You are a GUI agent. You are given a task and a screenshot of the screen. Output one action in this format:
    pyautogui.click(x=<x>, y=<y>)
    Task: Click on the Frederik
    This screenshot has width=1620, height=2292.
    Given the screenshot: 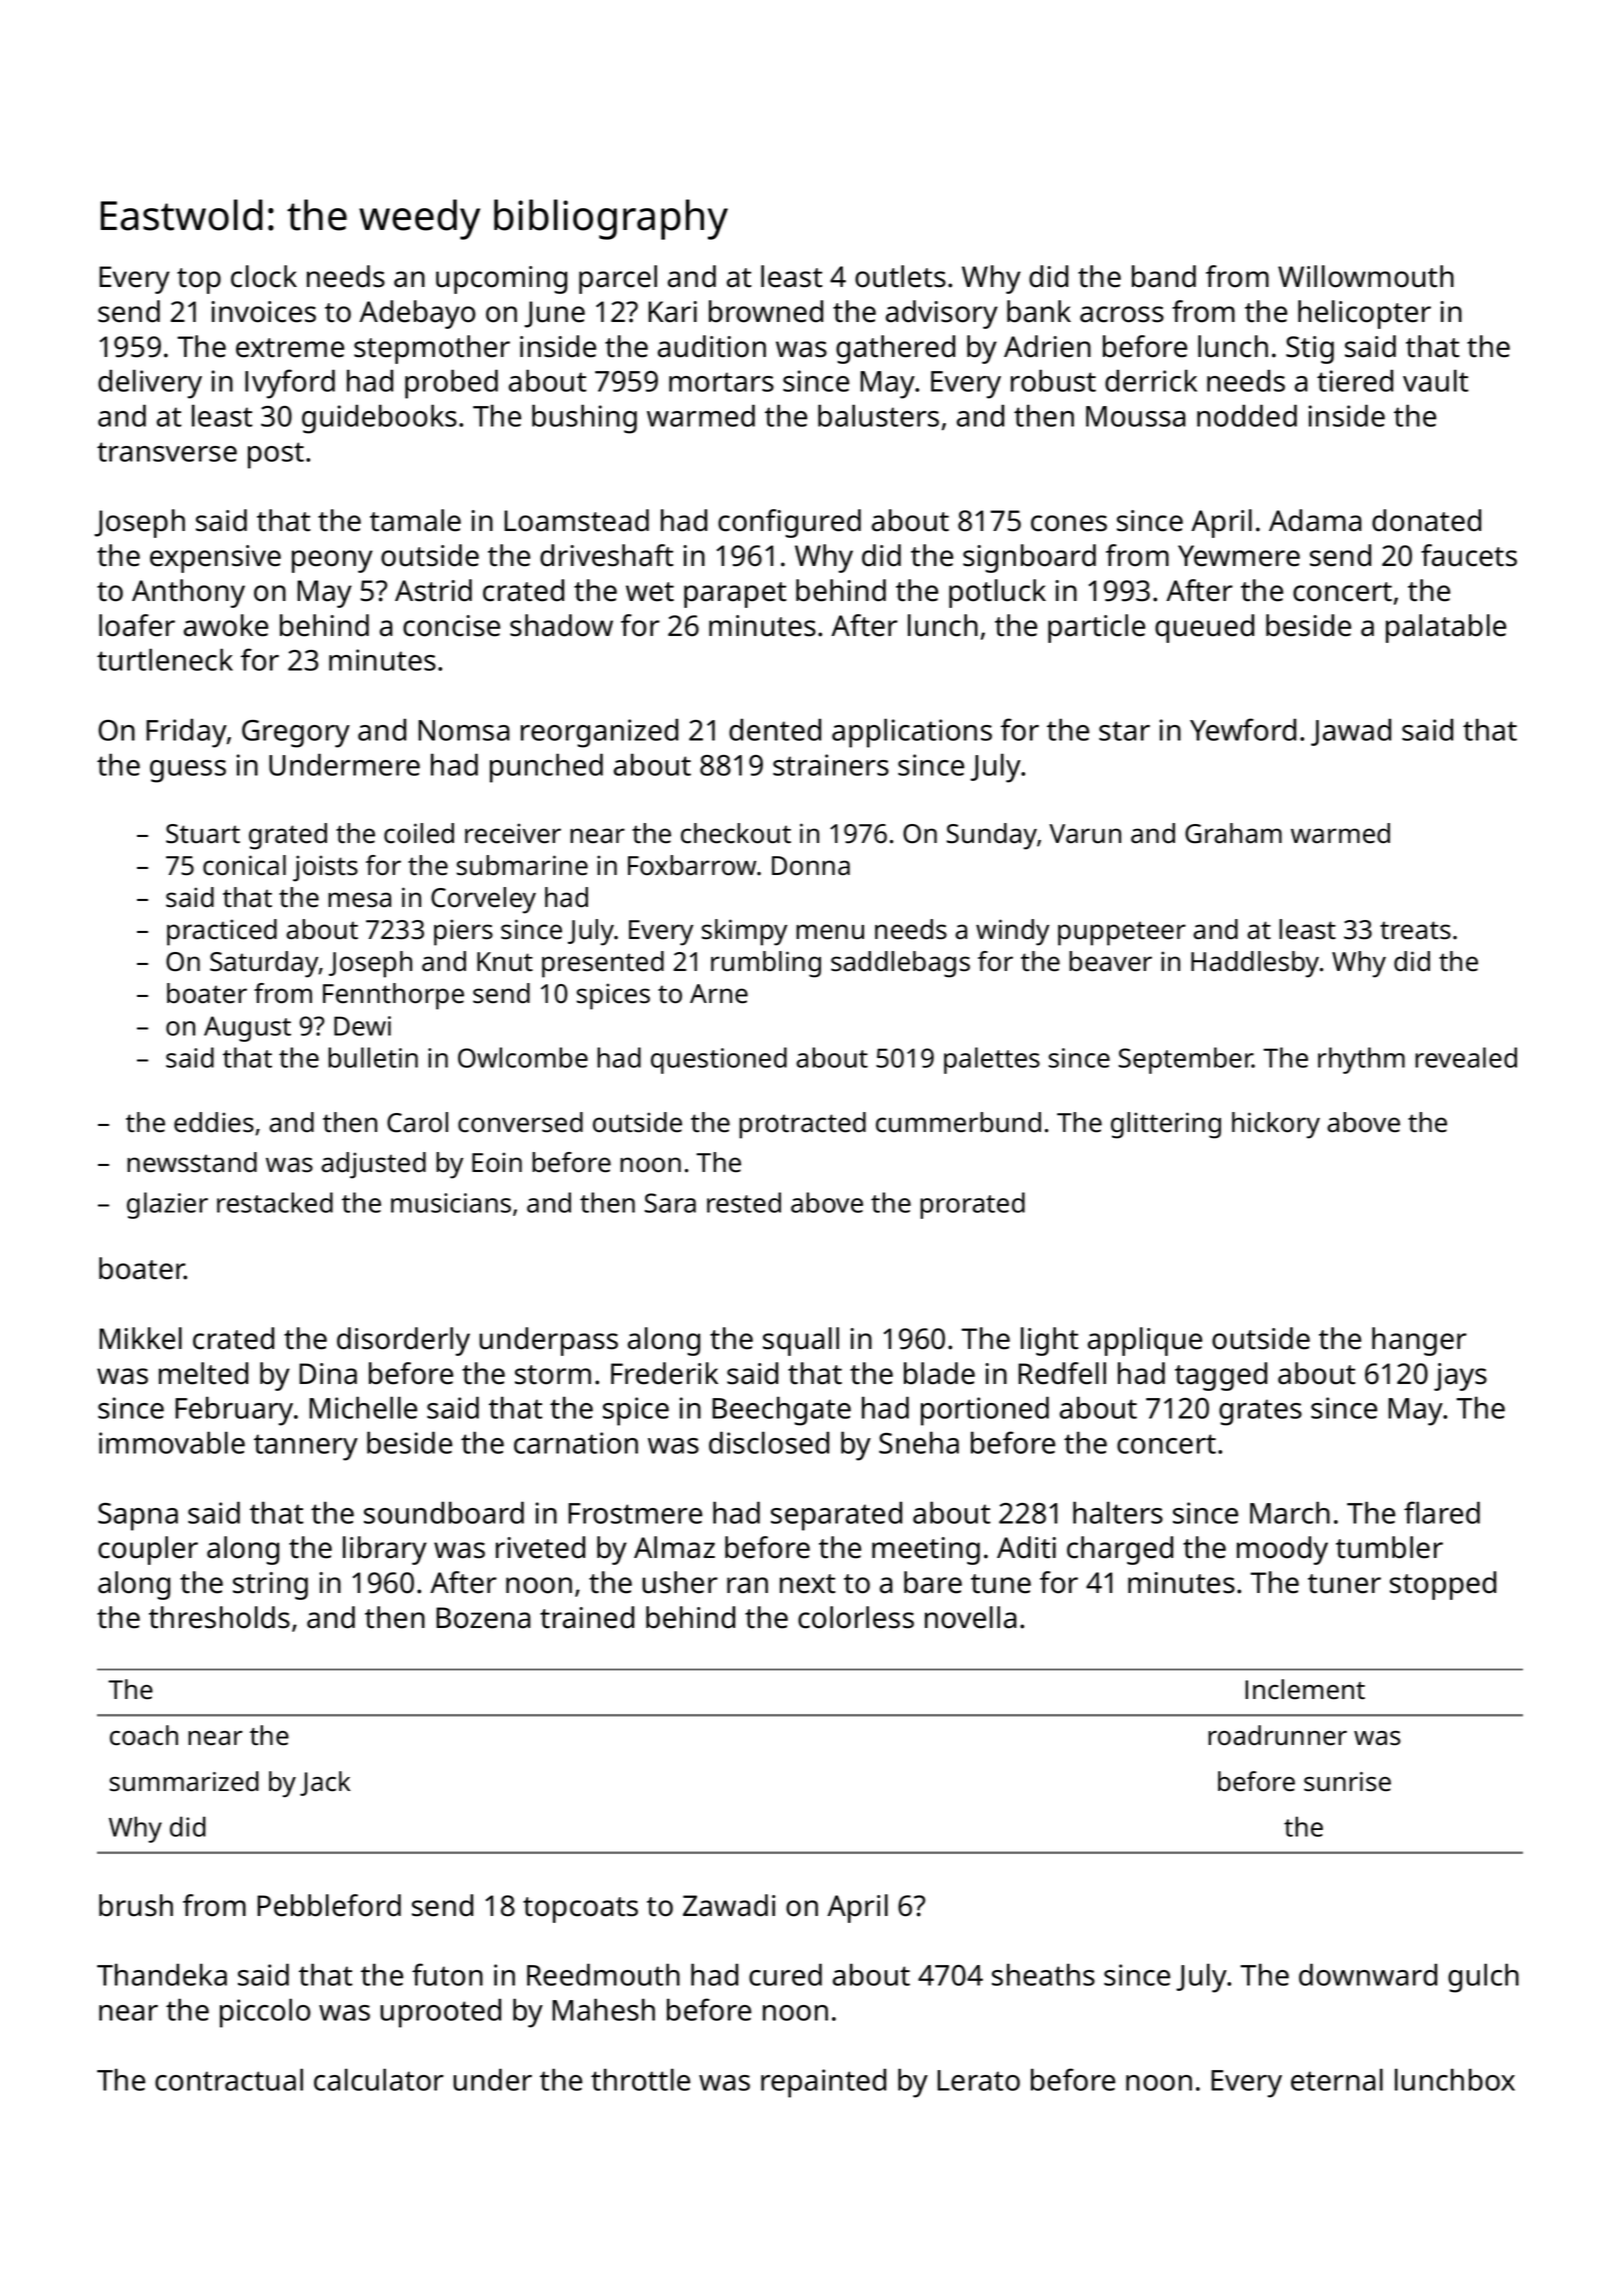 What is the action you would take?
    pyautogui.click(x=664, y=1373)
